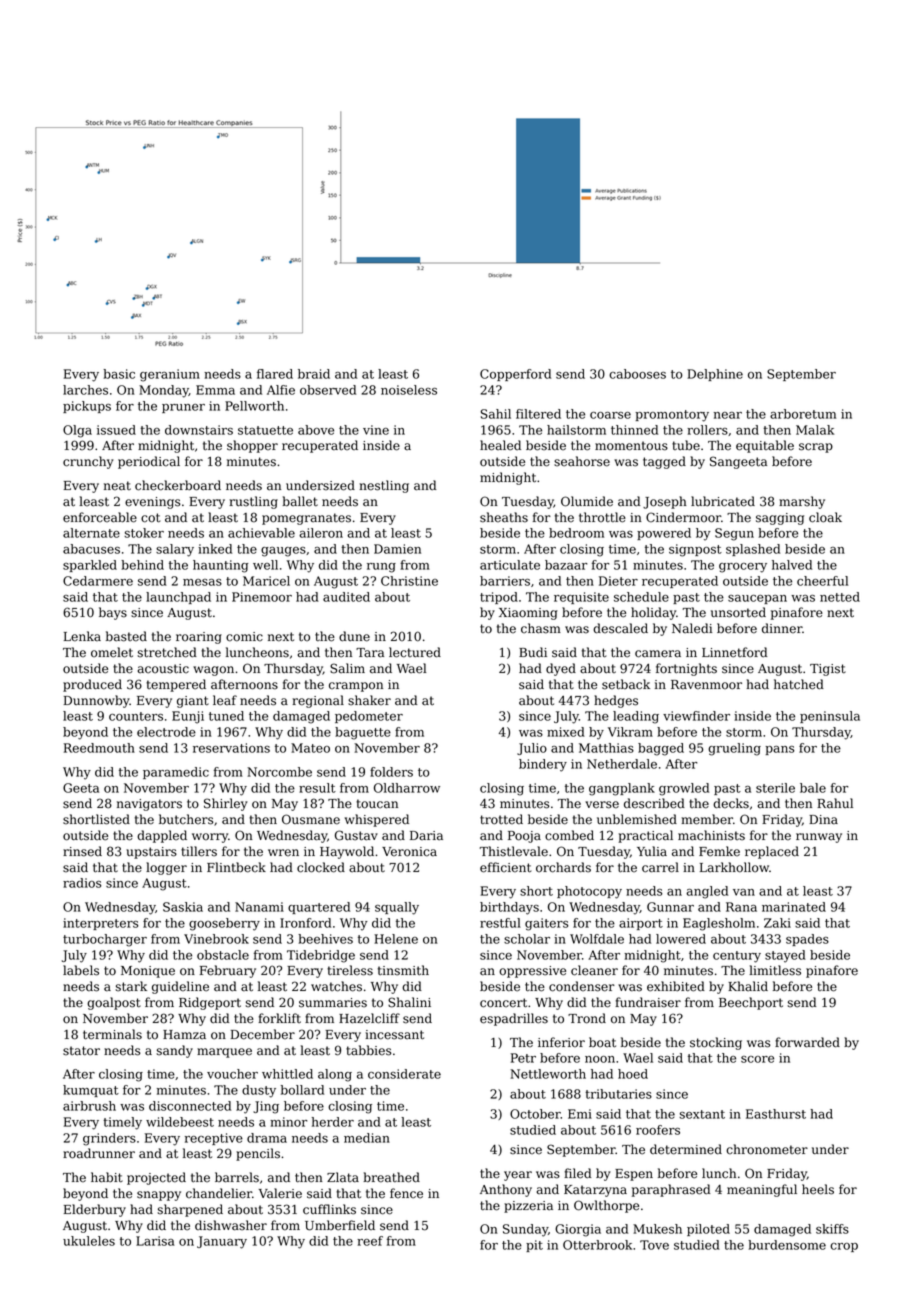  I want to click on Valerie, so click(280, 1193).
